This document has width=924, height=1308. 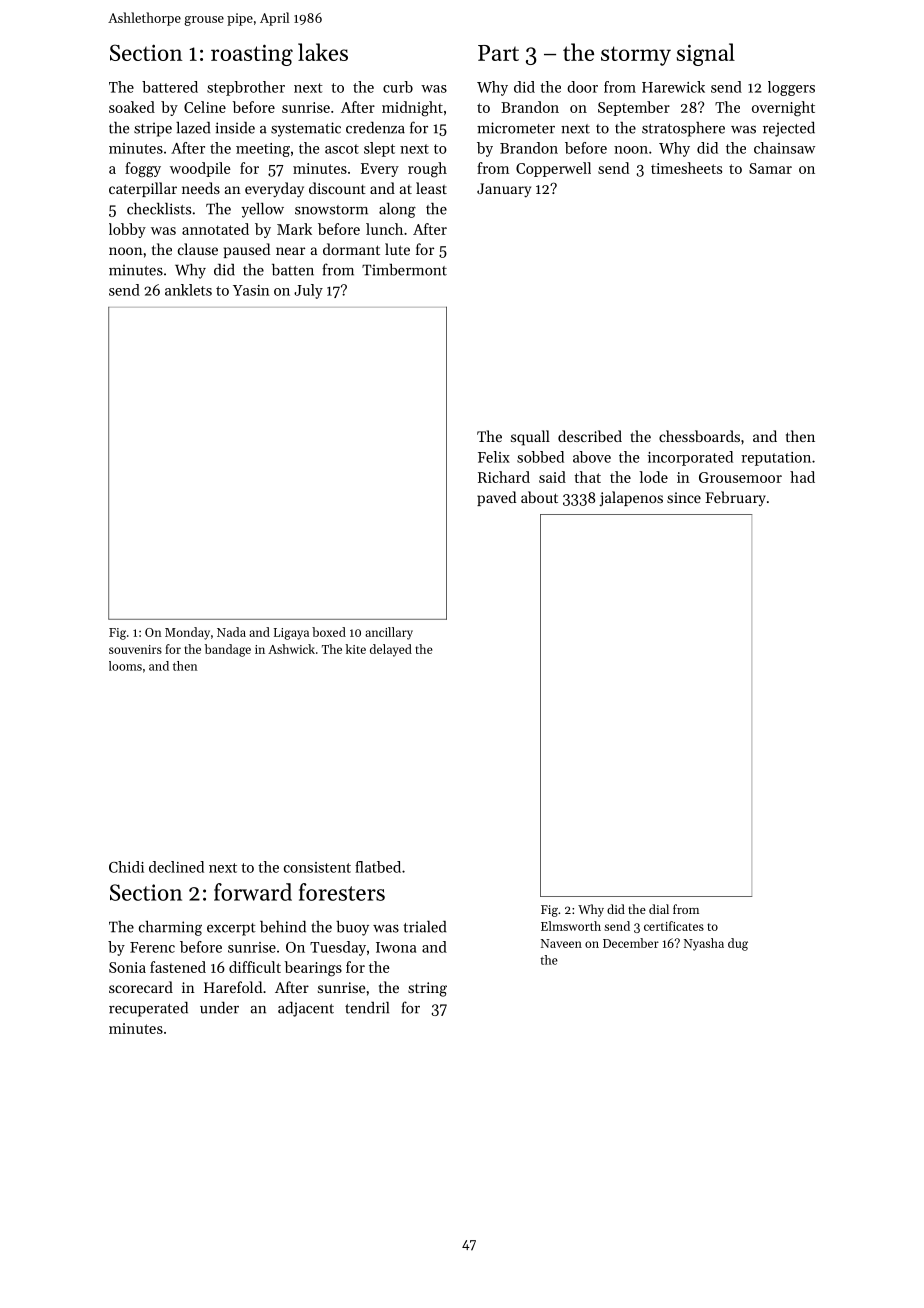 What do you see at coordinates (178, 967) in the document?
I see `fastened` at bounding box center [178, 967].
